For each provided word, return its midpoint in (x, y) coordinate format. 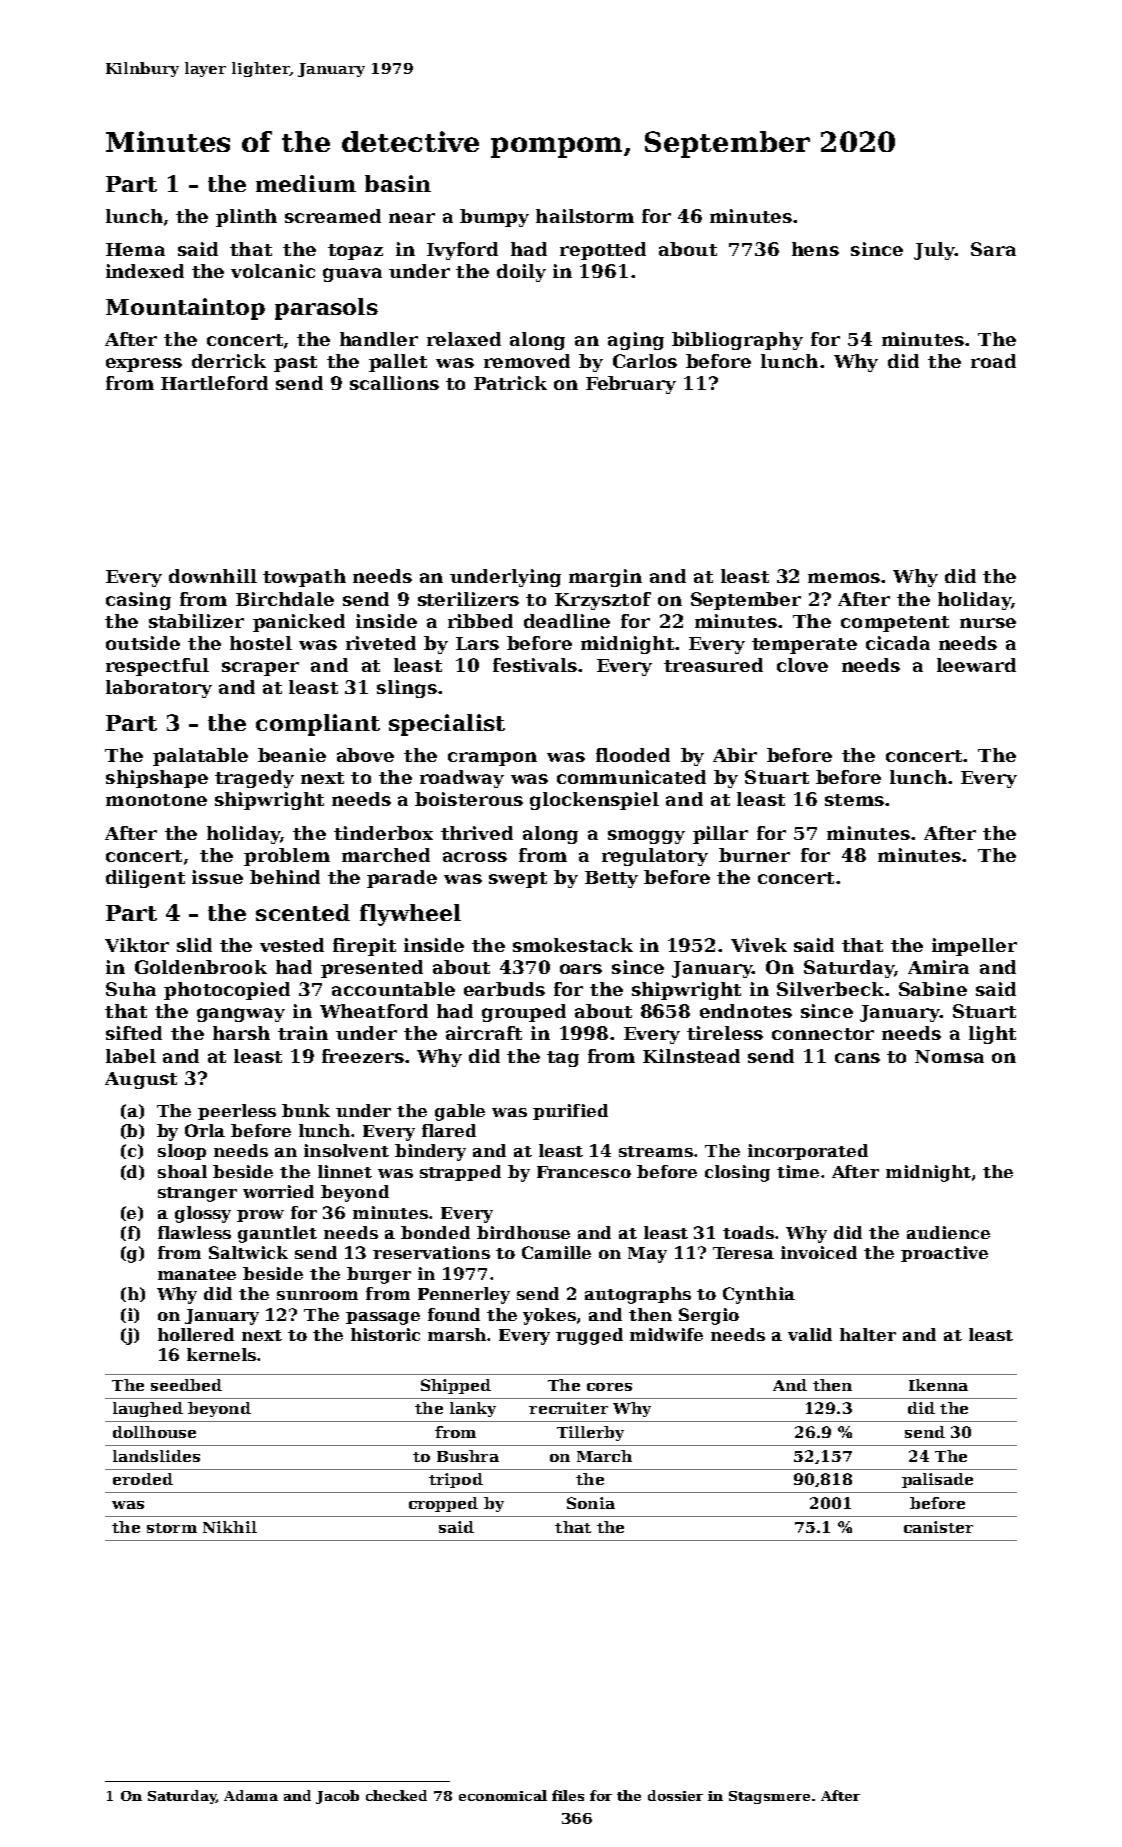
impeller (974, 947)
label (131, 1056)
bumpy (494, 218)
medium (306, 183)
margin (605, 578)
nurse (988, 623)
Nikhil (230, 1527)
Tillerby (590, 1433)
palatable (200, 757)
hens (815, 249)
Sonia (591, 1503)
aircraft (484, 1033)
